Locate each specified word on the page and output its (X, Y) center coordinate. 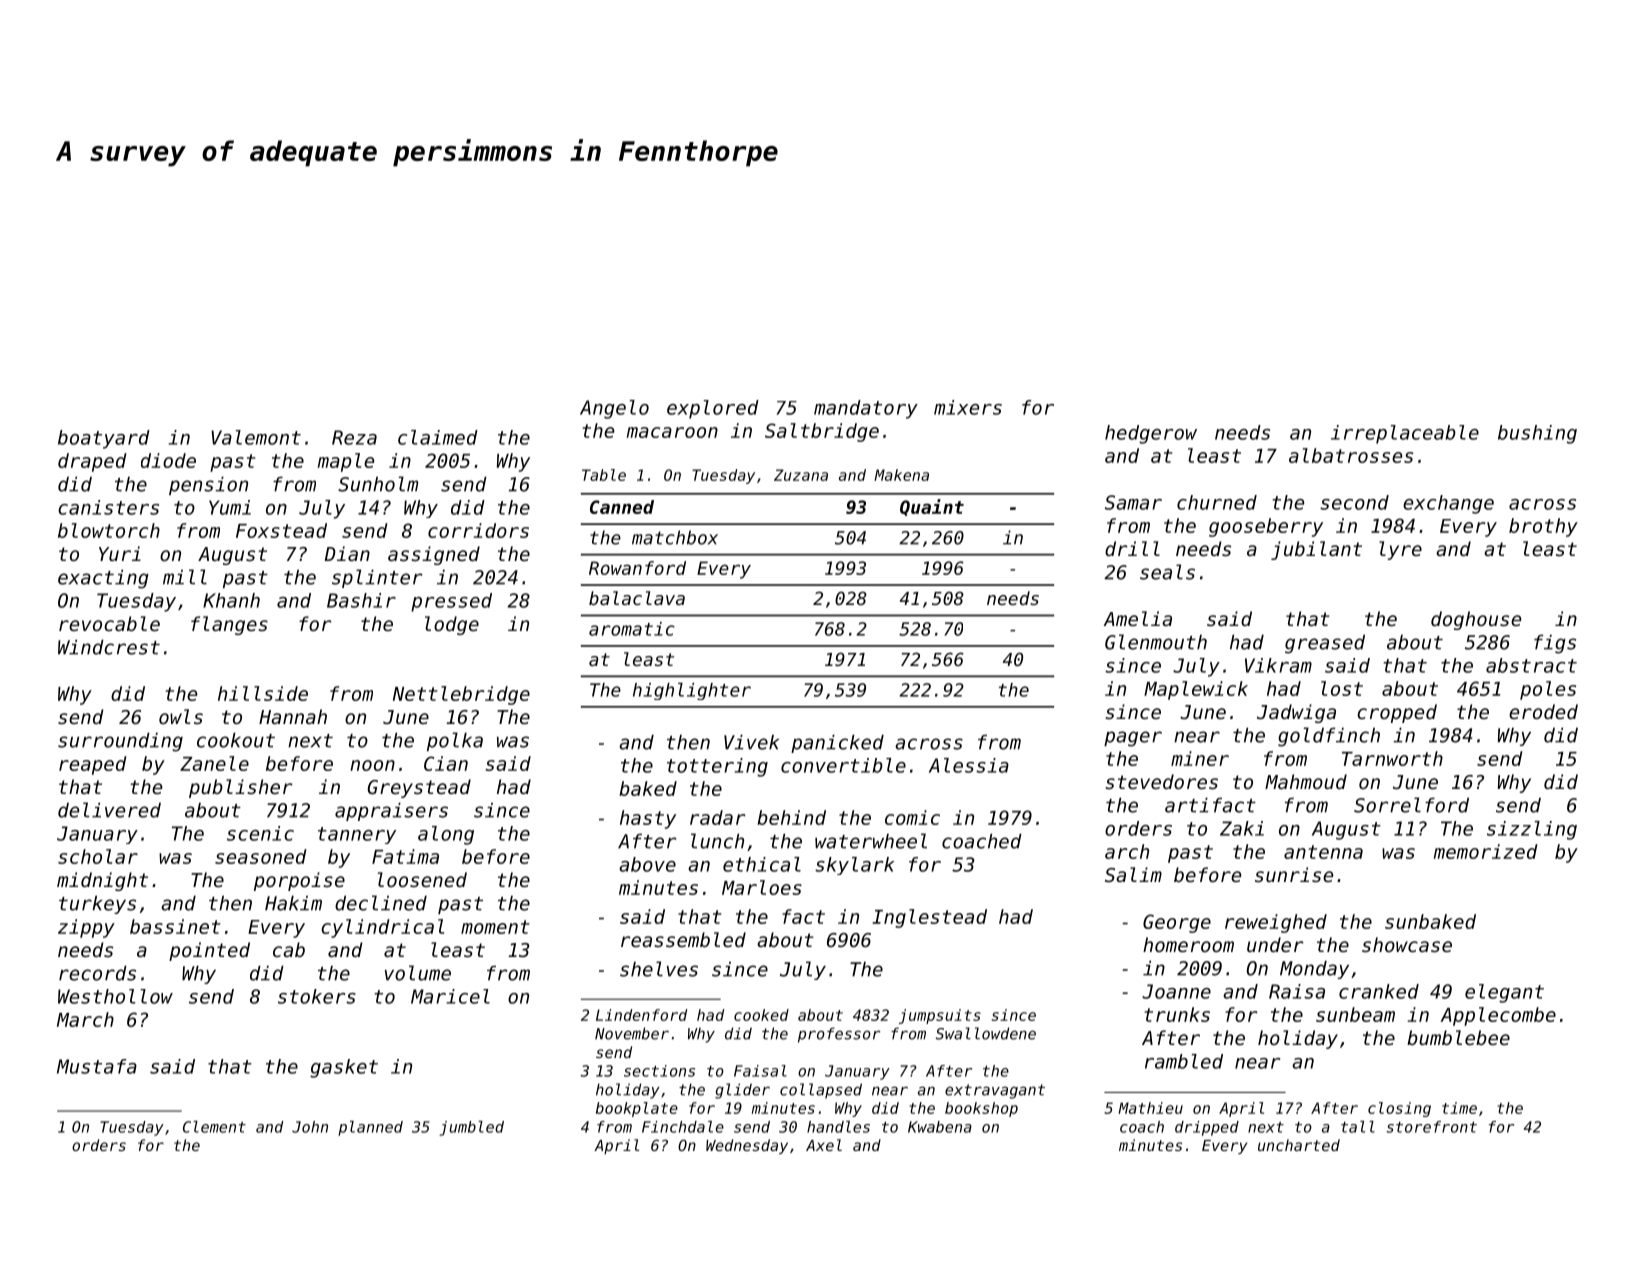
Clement (214, 1127)
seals (1167, 572)
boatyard (104, 439)
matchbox (675, 537)
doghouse (1476, 620)
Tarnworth (1392, 758)
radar (717, 817)
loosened (422, 879)
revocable (109, 623)
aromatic (632, 629)
